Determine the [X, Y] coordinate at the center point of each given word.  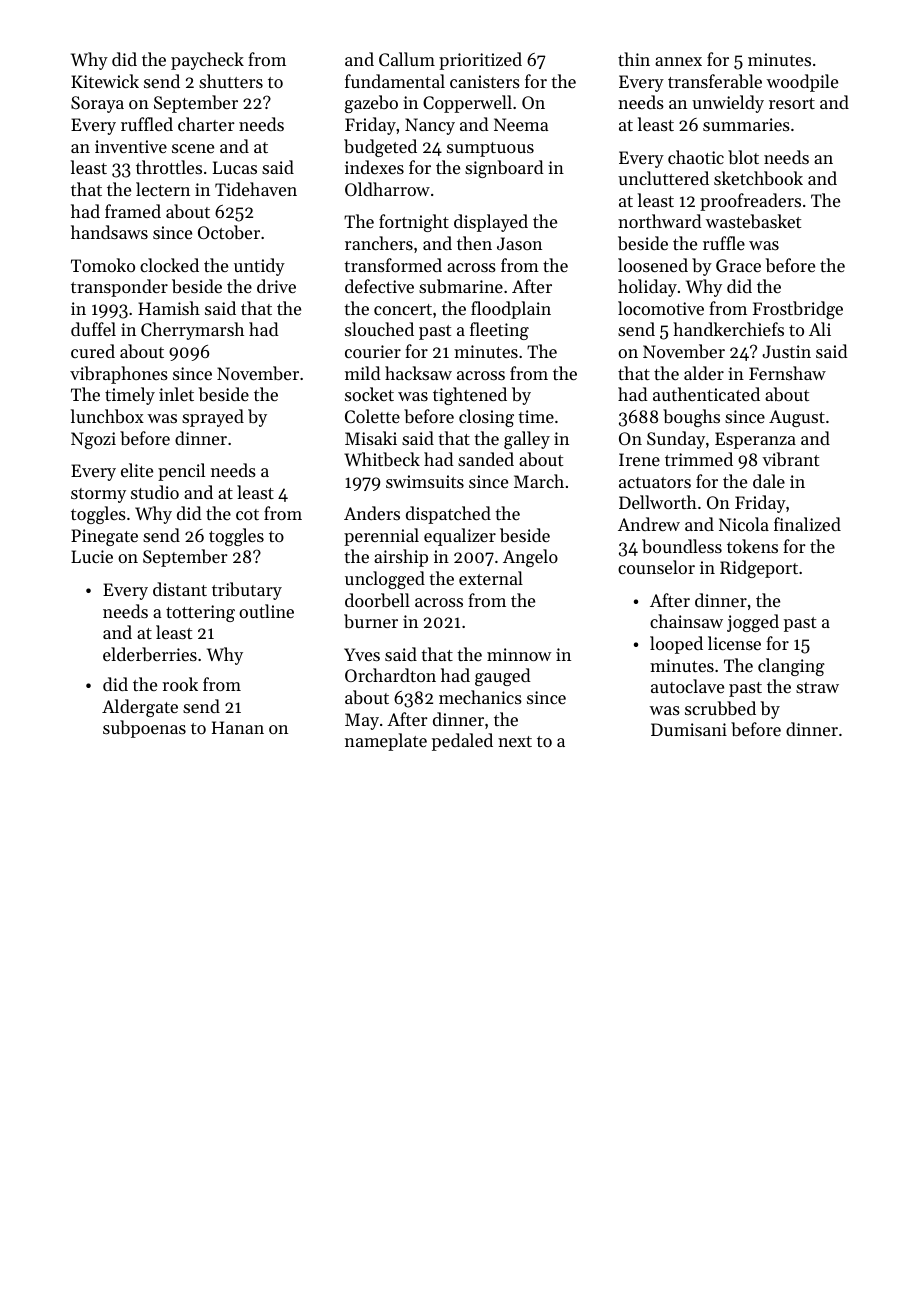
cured [93, 351]
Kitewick [105, 81]
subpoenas [144, 729]
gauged [503, 677]
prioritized [480, 61]
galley [527, 440]
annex [678, 61]
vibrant [790, 459]
